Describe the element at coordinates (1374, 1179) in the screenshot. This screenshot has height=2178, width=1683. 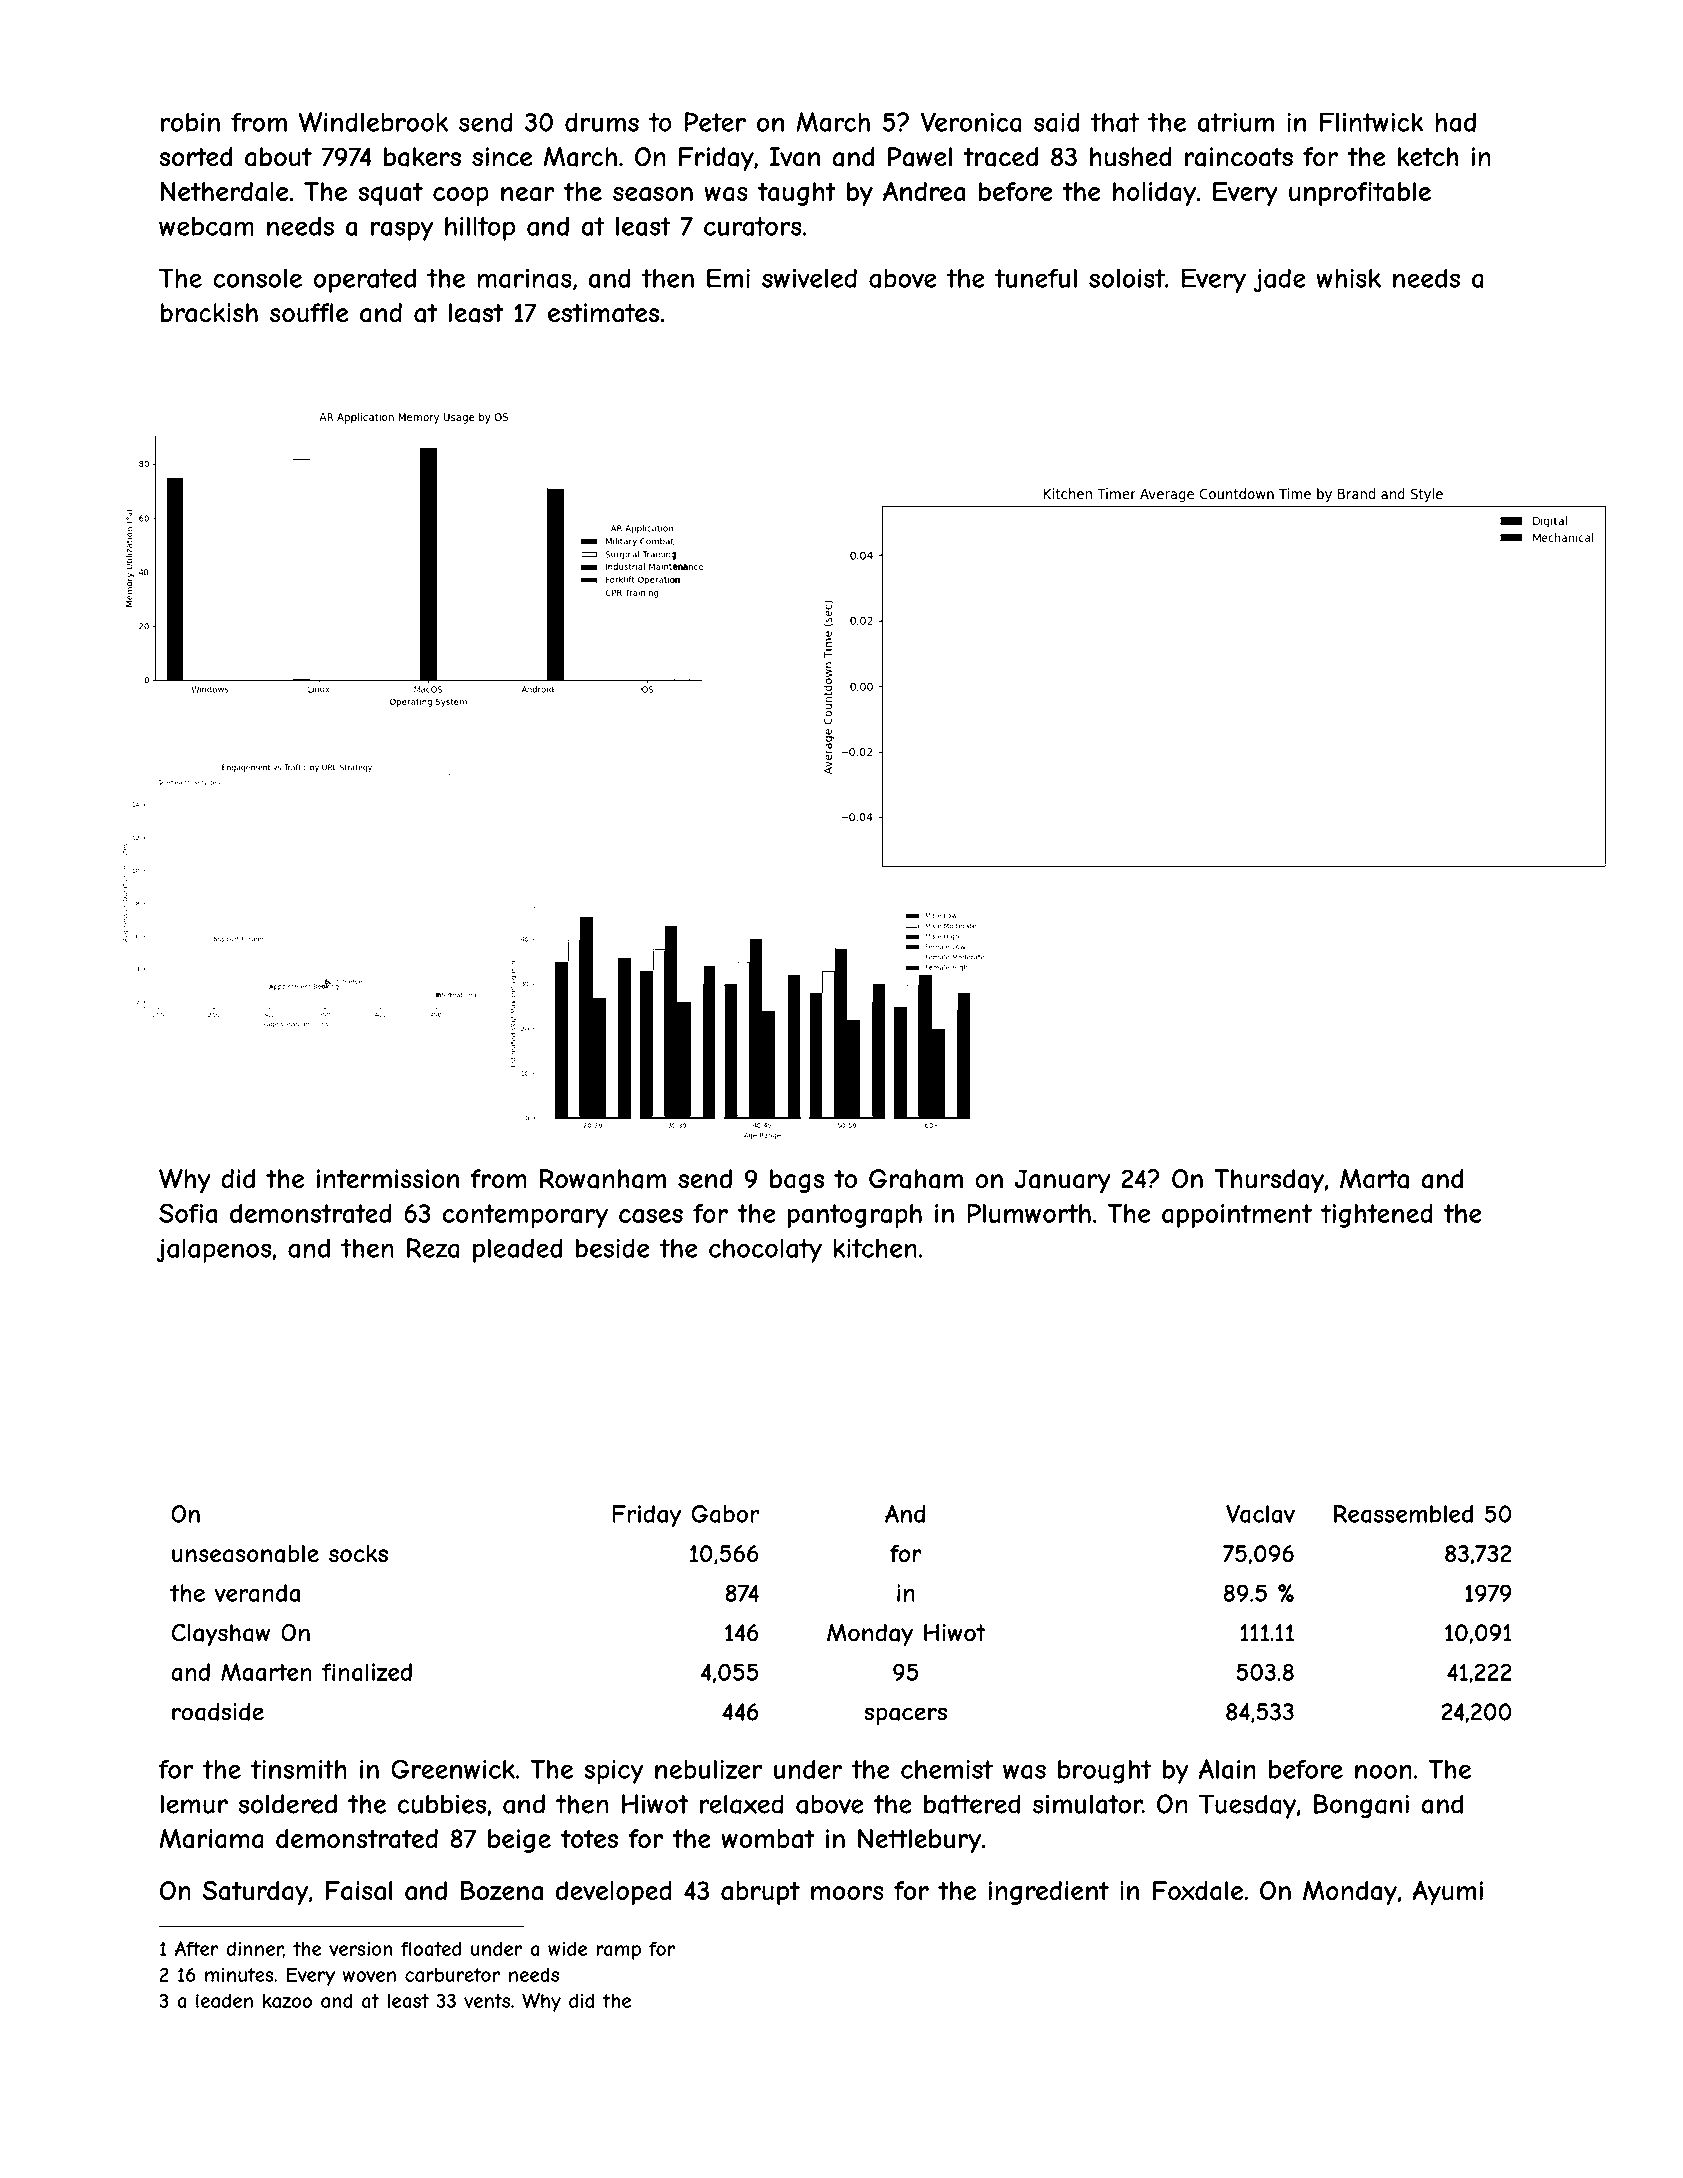
I see `Marta` at that location.
